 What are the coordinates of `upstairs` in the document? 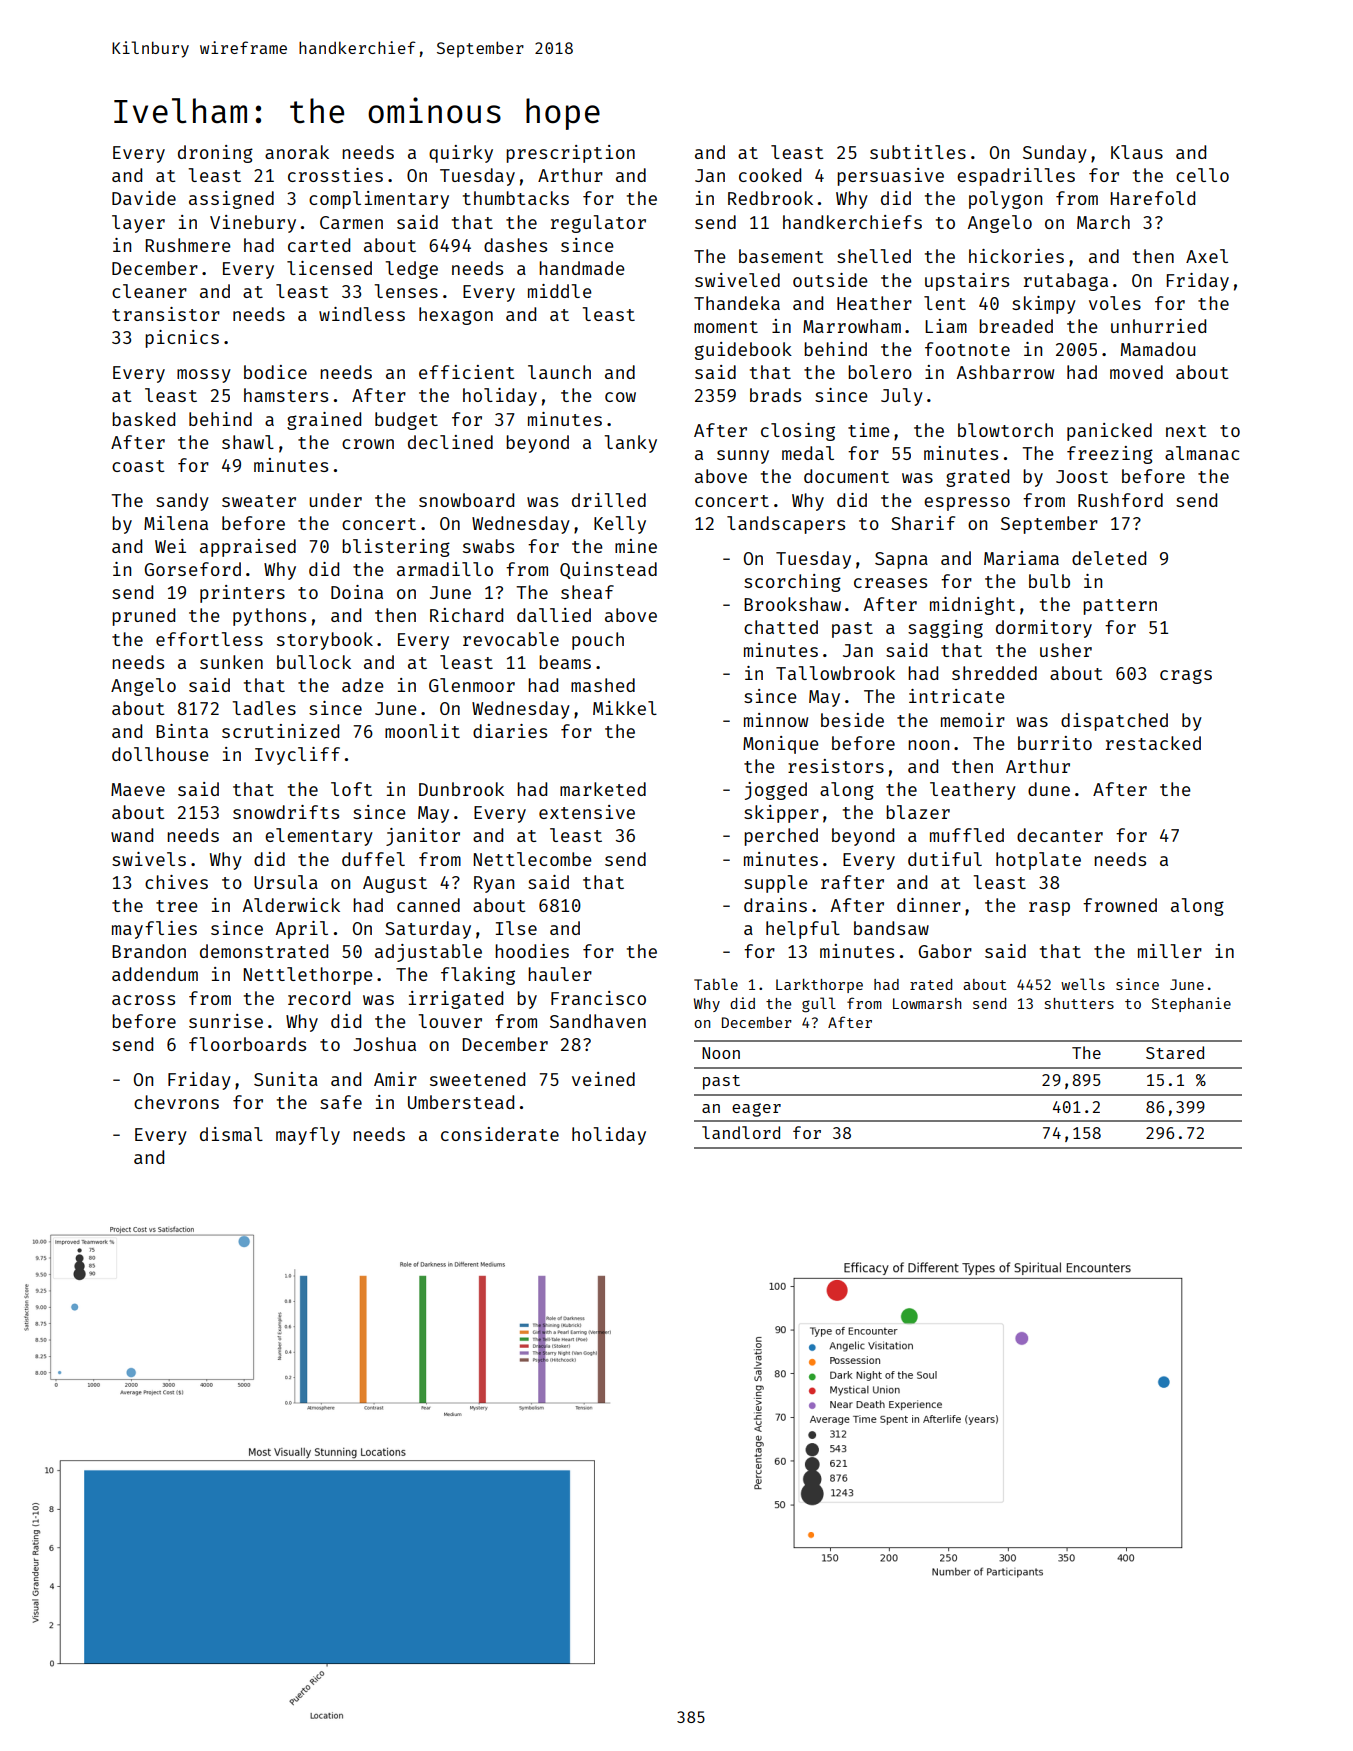 It's located at (967, 282).
